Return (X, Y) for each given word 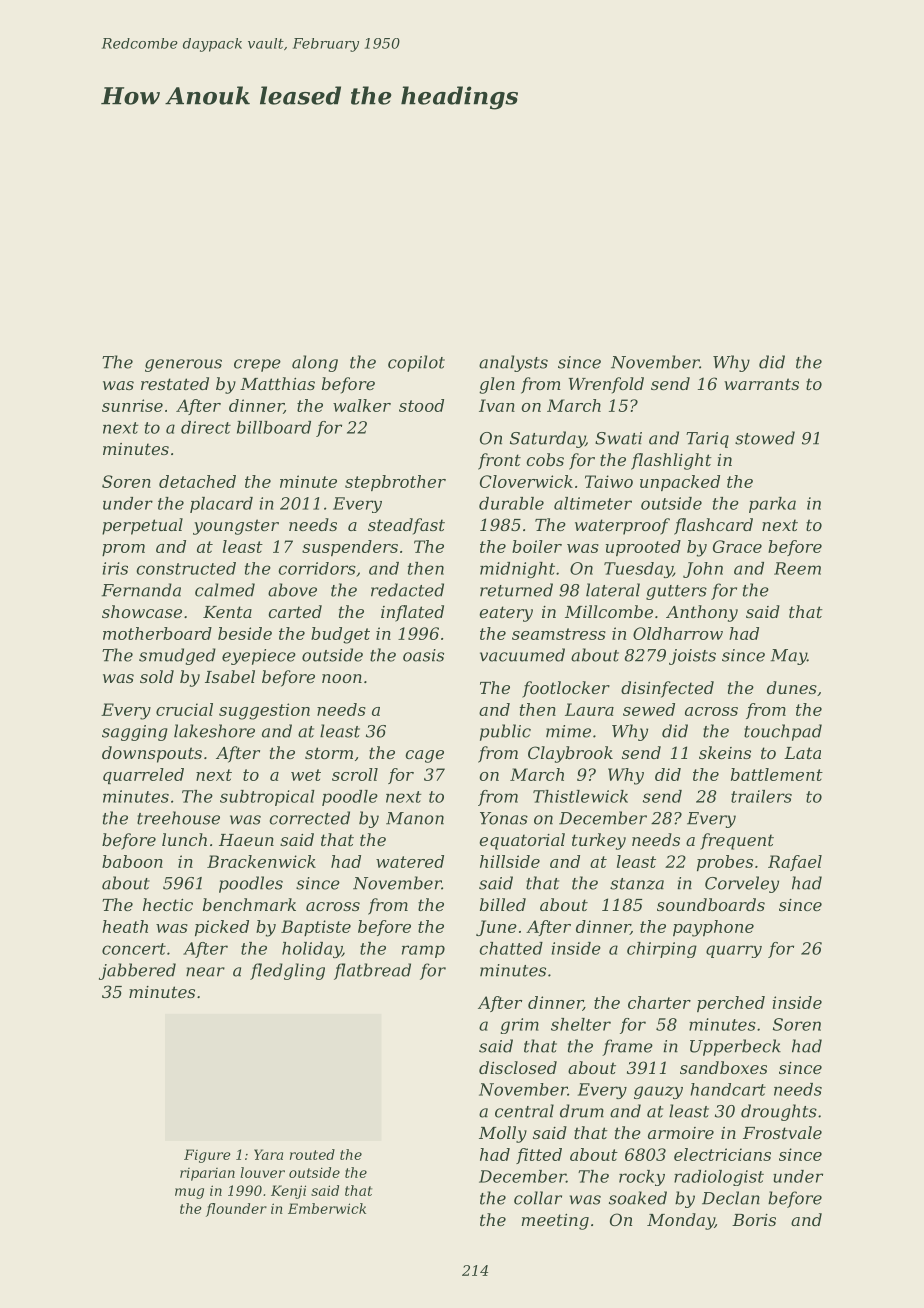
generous (183, 365)
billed (503, 904)
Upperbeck (735, 1047)
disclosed (518, 1067)
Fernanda (141, 590)
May (789, 657)
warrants (761, 384)
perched (731, 1004)
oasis (423, 655)
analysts (513, 363)
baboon (132, 861)
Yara (268, 1154)
